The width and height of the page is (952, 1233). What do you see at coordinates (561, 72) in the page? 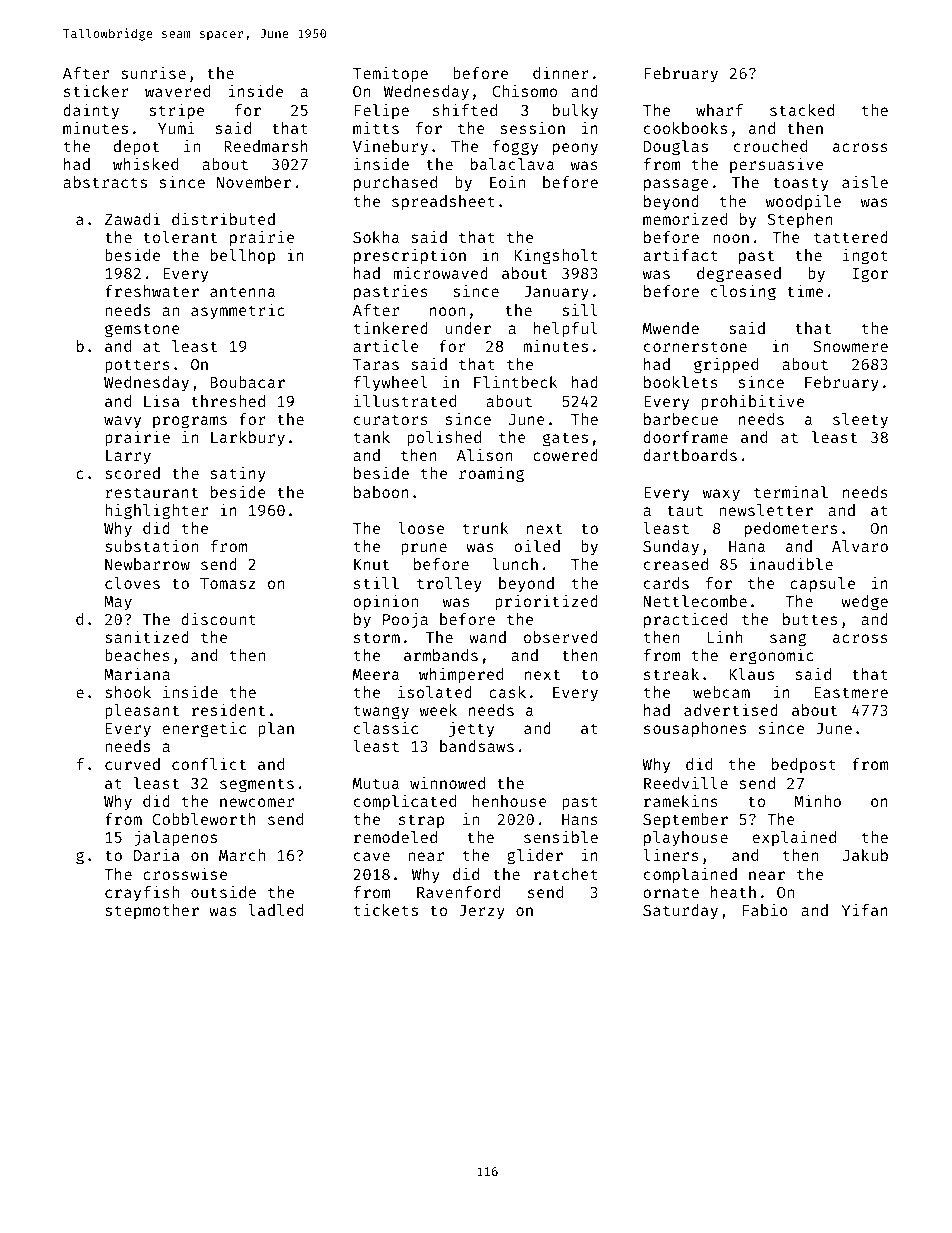
I see `dinner` at bounding box center [561, 72].
